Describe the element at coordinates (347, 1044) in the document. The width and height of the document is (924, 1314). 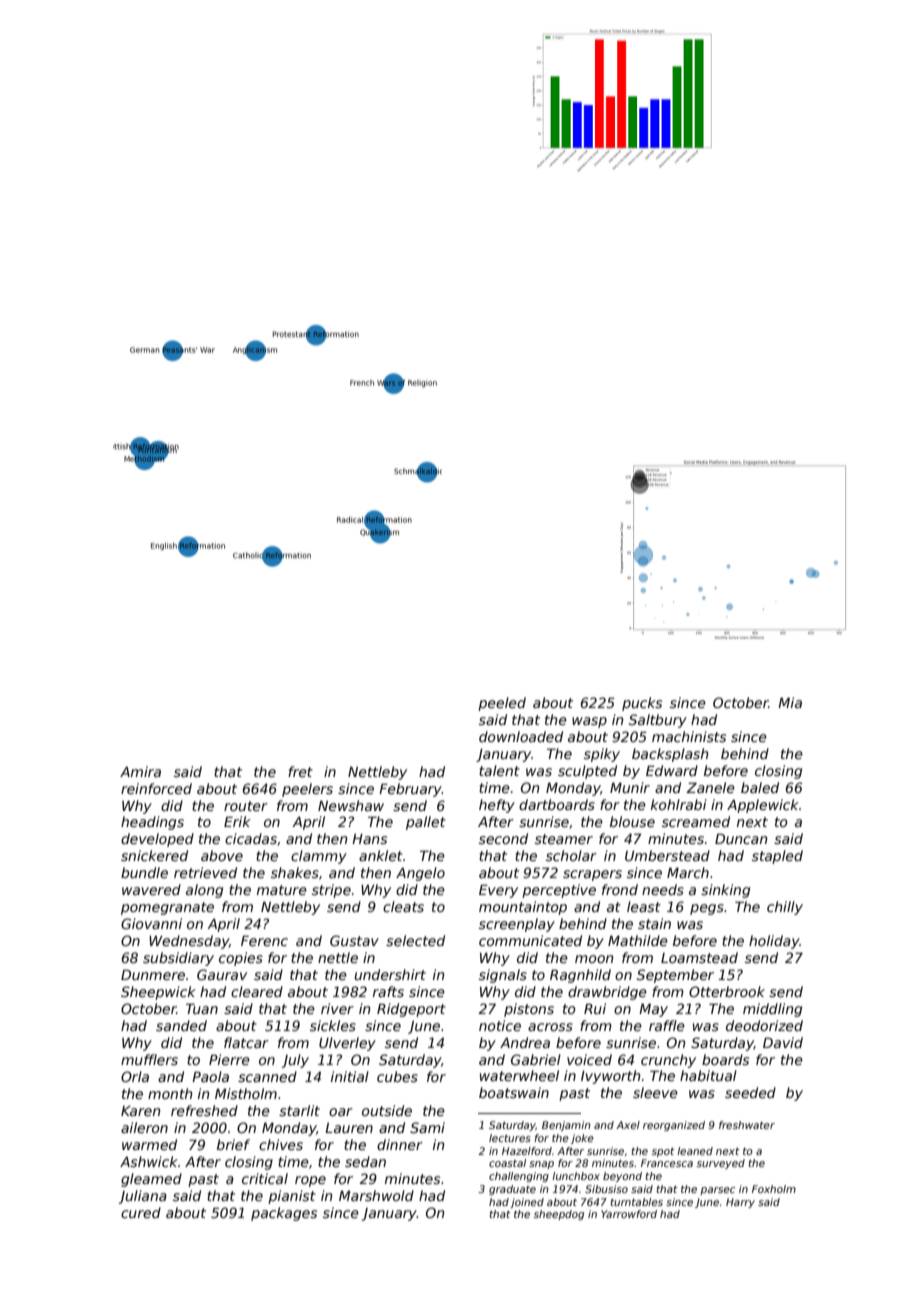
I see `Ulverley` at that location.
